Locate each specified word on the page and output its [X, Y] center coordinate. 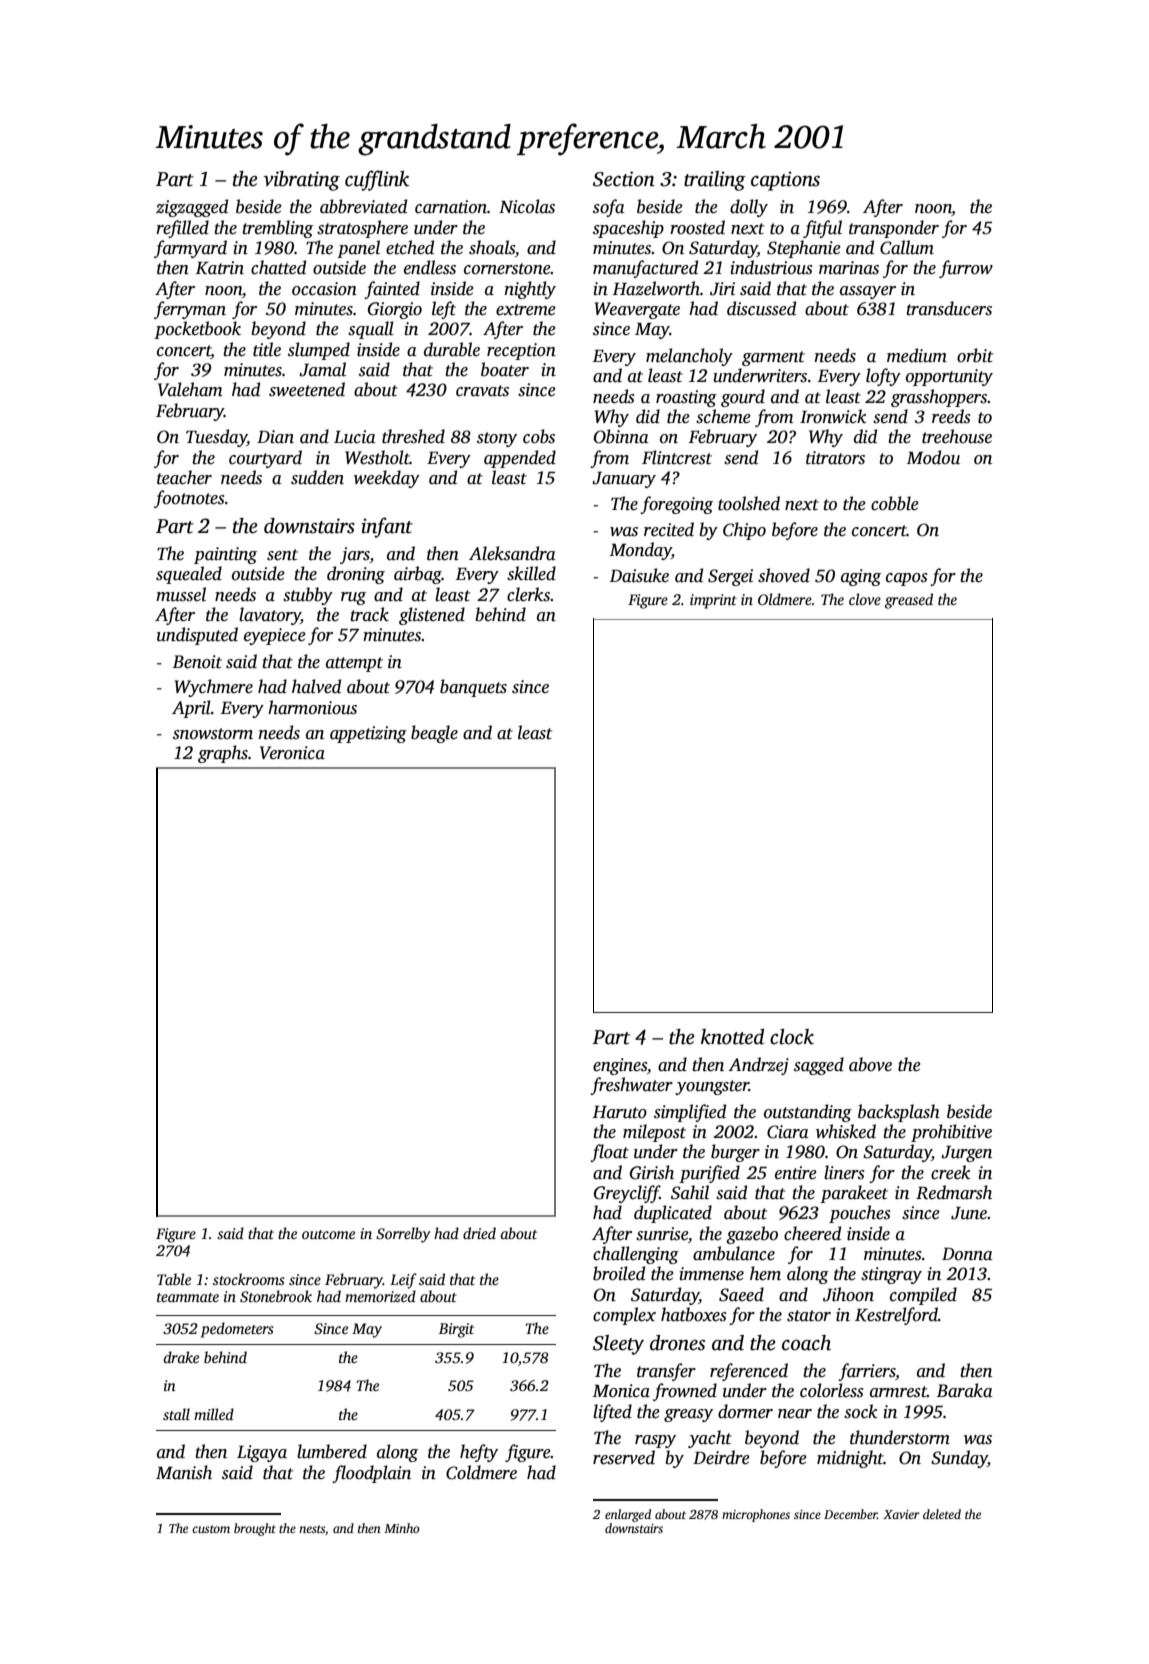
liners [844, 1172]
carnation [451, 207]
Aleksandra [512, 553]
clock [792, 1037]
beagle [434, 734]
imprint [713, 601]
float [609, 1153]
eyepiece [275, 636]
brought [255, 1529]
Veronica [292, 753]
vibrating [302, 181]
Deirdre [721, 1457]
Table [174, 1279]
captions [785, 181]
